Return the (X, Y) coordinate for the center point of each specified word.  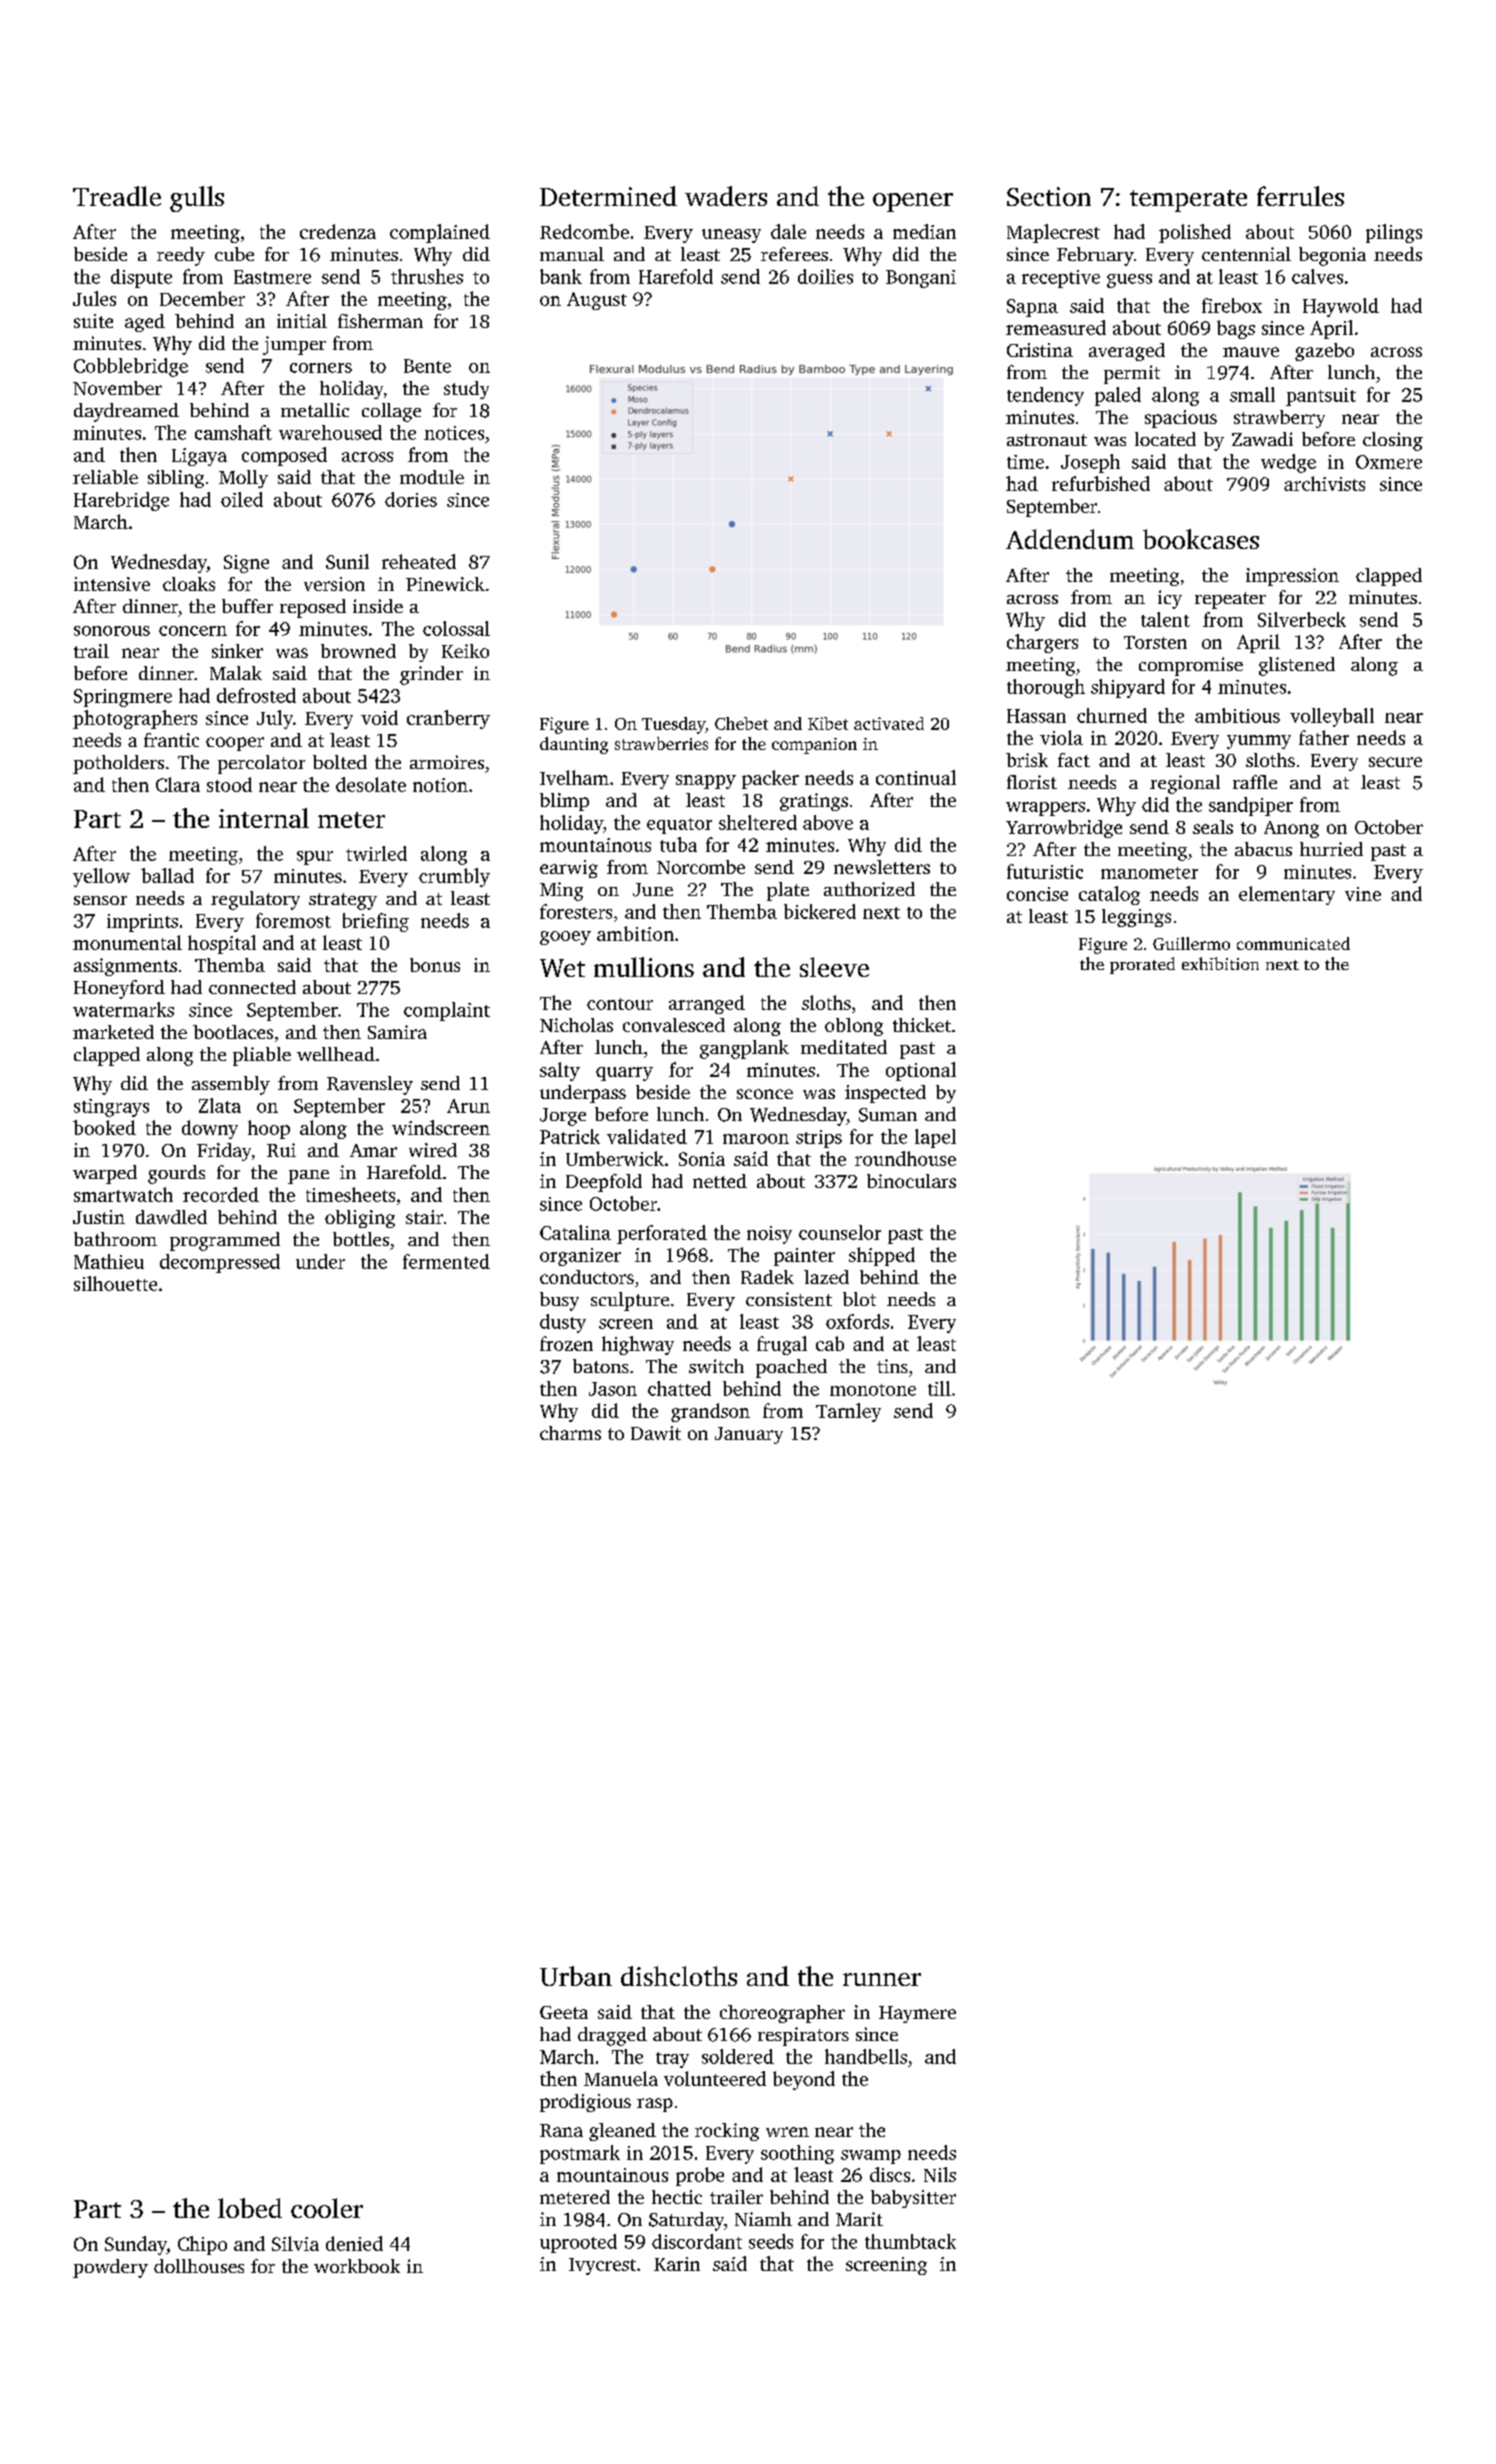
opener (913, 202)
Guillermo (1191, 943)
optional (921, 1071)
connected (252, 987)
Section (1049, 196)
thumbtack (910, 2241)
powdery (110, 2268)
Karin (677, 2264)
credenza (338, 231)
